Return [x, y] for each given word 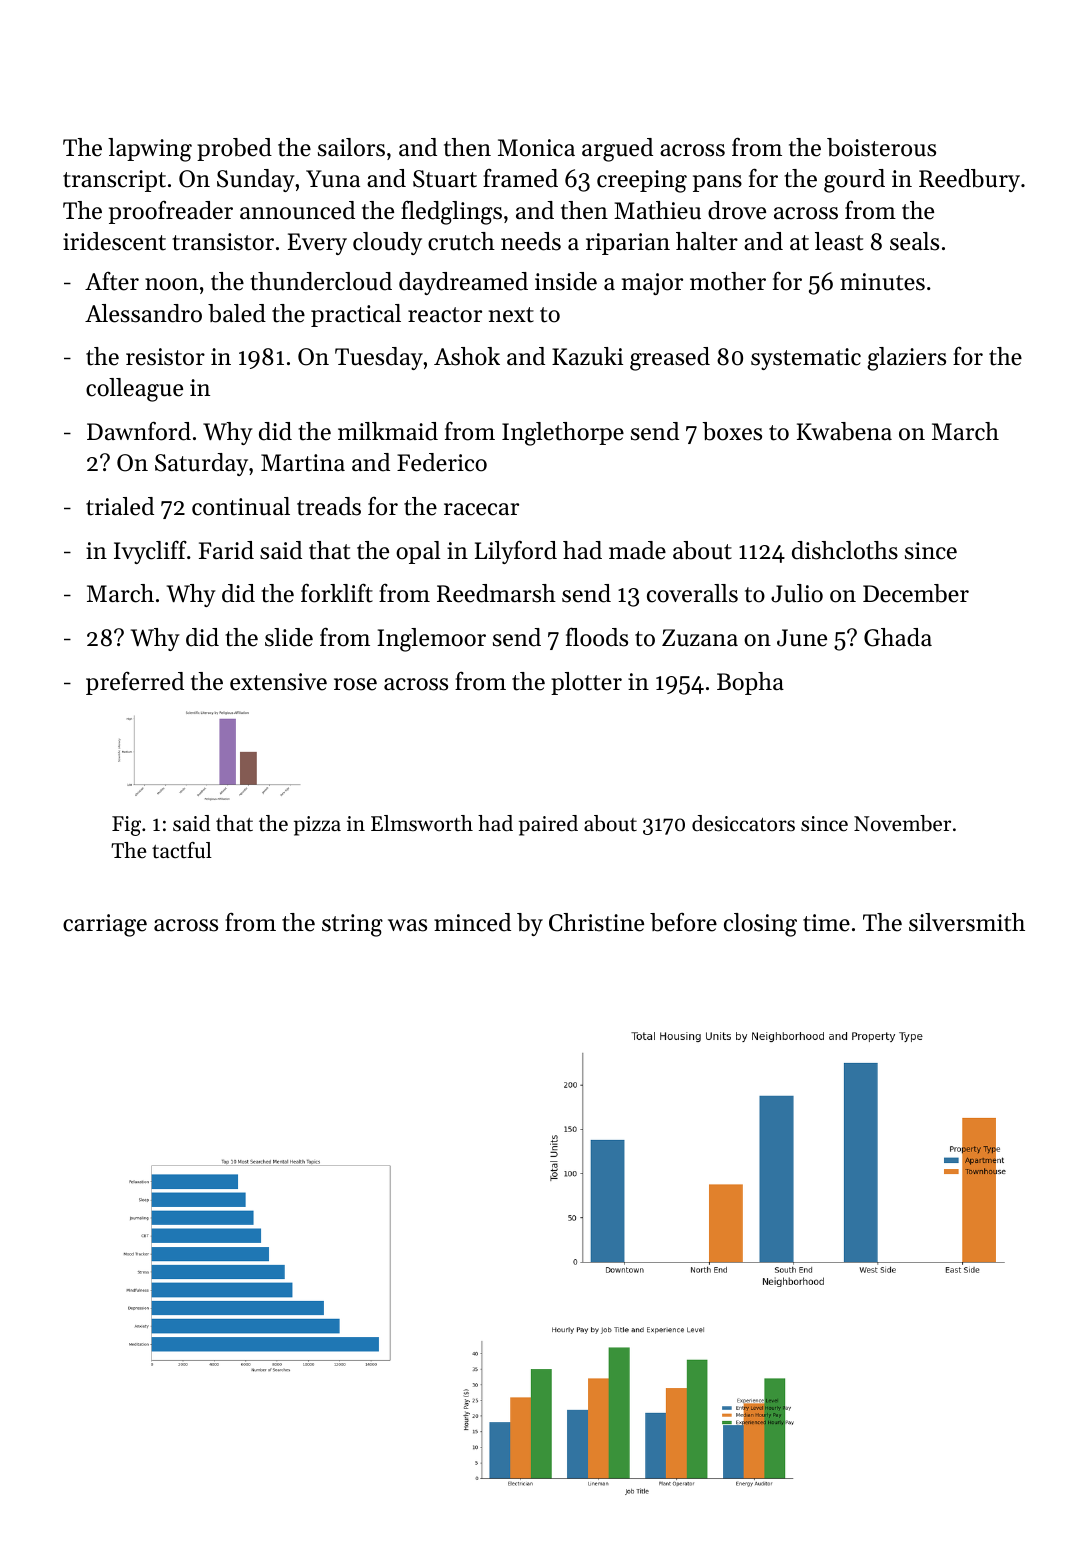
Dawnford [139, 431]
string [352, 925]
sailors [351, 147]
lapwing [150, 150]
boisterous [881, 147]
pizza [317, 826]
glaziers [906, 359]
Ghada [898, 637]
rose [355, 684]
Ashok [467, 356]
